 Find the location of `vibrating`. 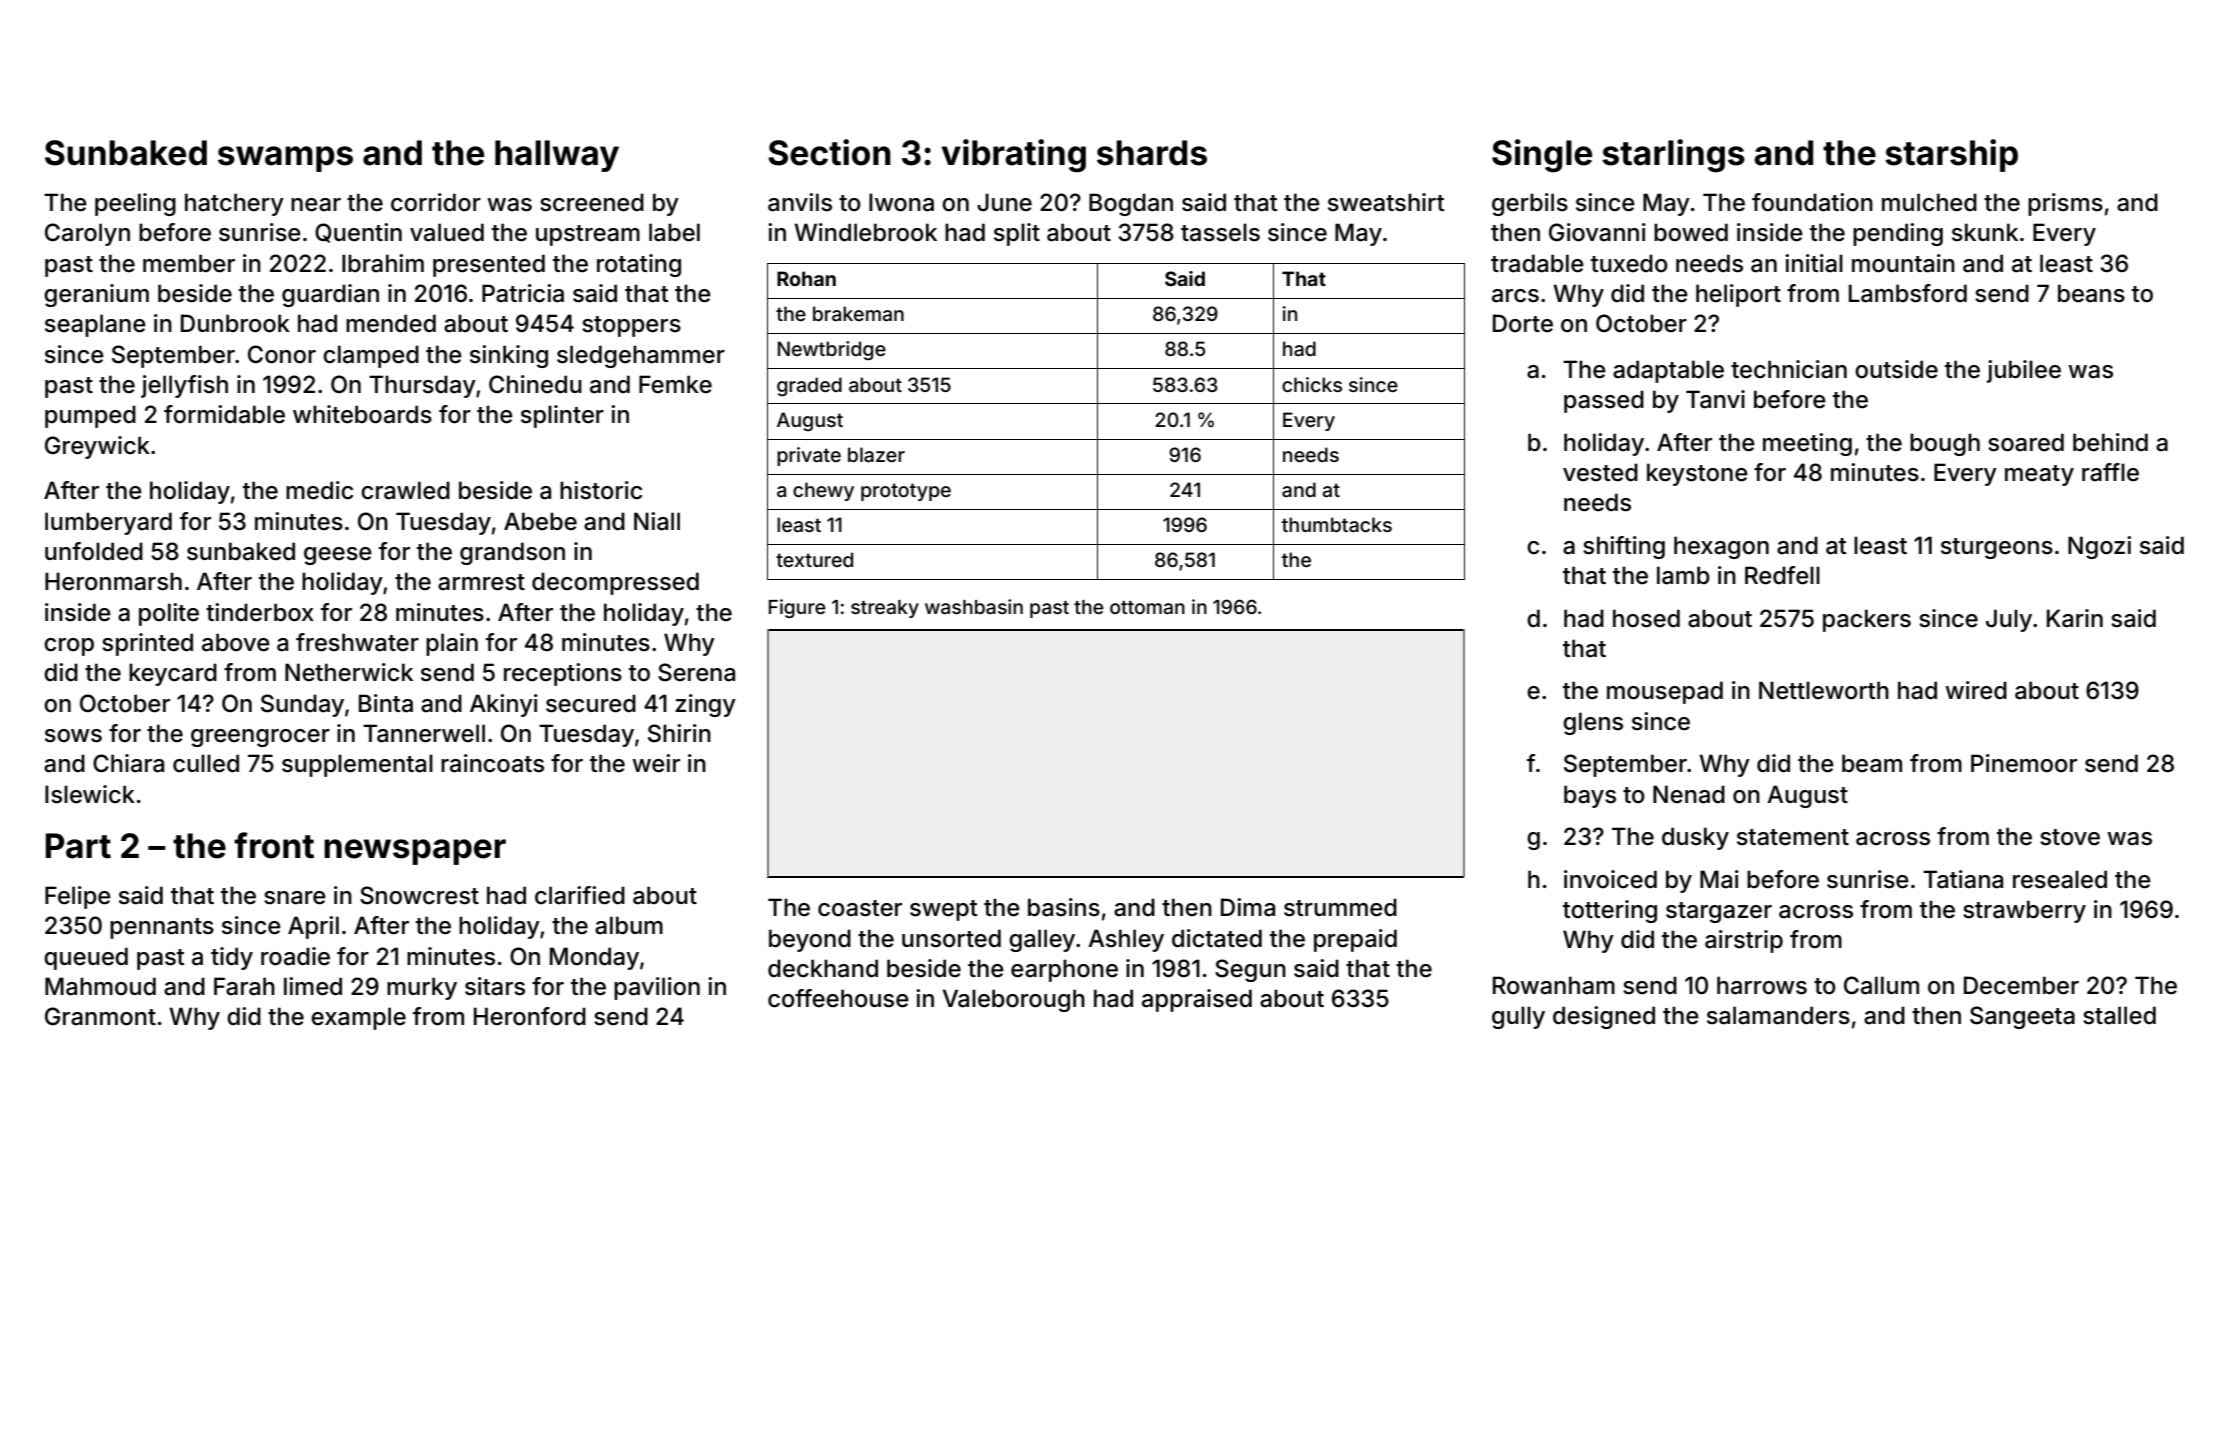

vibrating is located at coordinates (1013, 156).
